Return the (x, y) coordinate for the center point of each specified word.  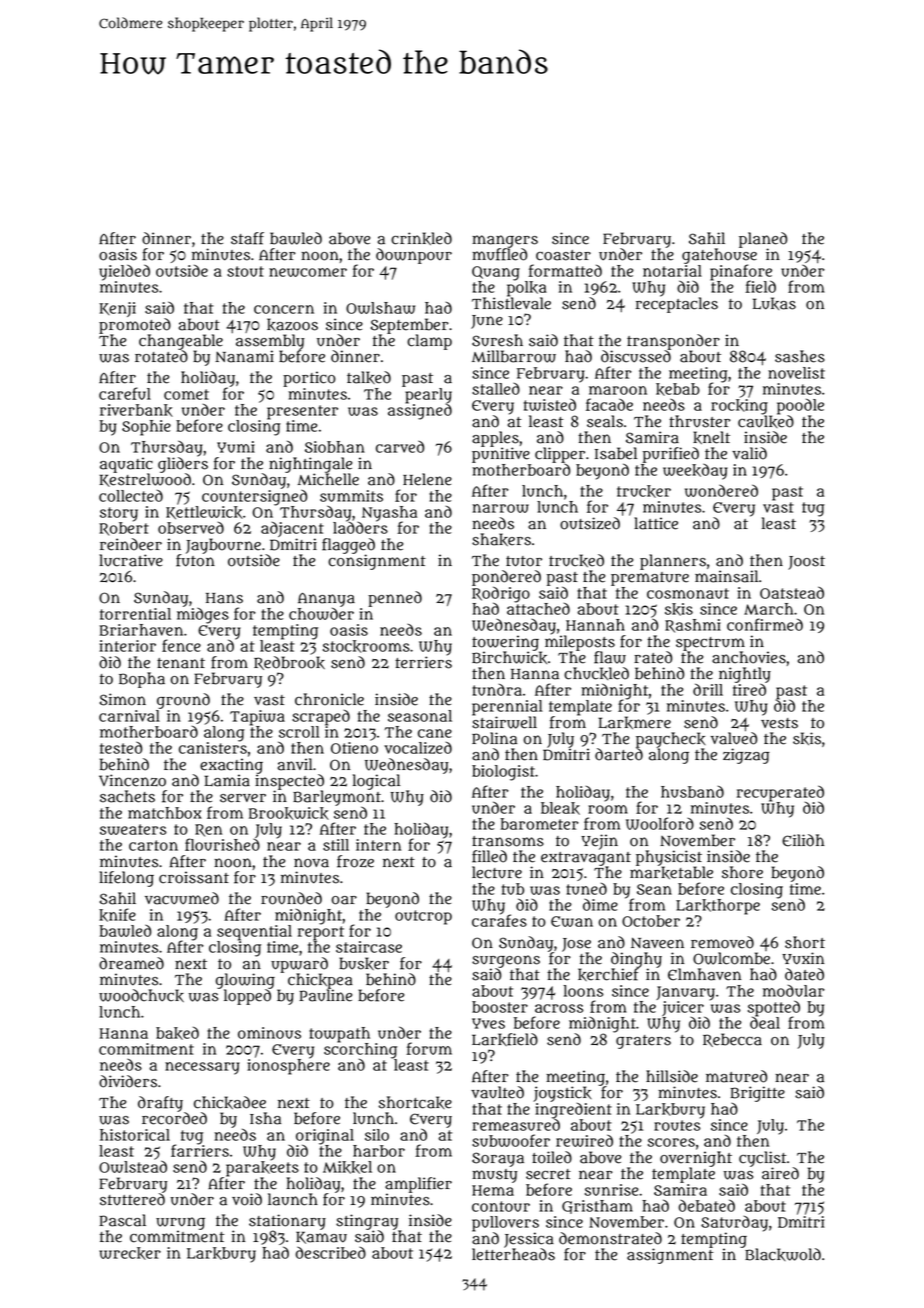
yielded (124, 272)
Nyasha (389, 513)
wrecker (130, 1253)
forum (429, 1048)
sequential (254, 932)
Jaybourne (223, 546)
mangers (505, 241)
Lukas (774, 303)
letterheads (513, 1254)
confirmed (765, 624)
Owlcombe (731, 958)
